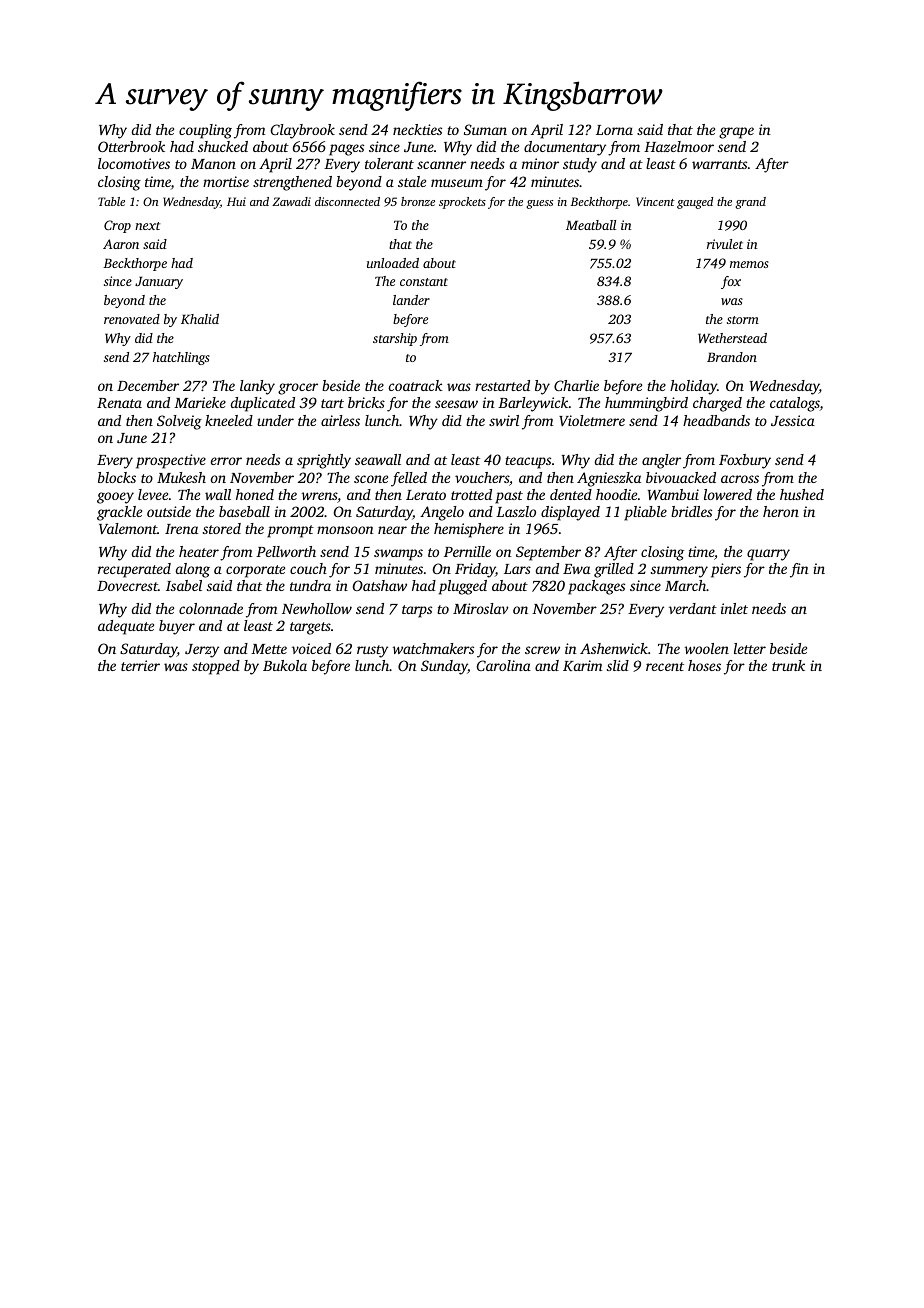 This screenshot has height=1308, width=924. Describe the element at coordinates (199, 551) in the screenshot. I see `heater` at that location.
